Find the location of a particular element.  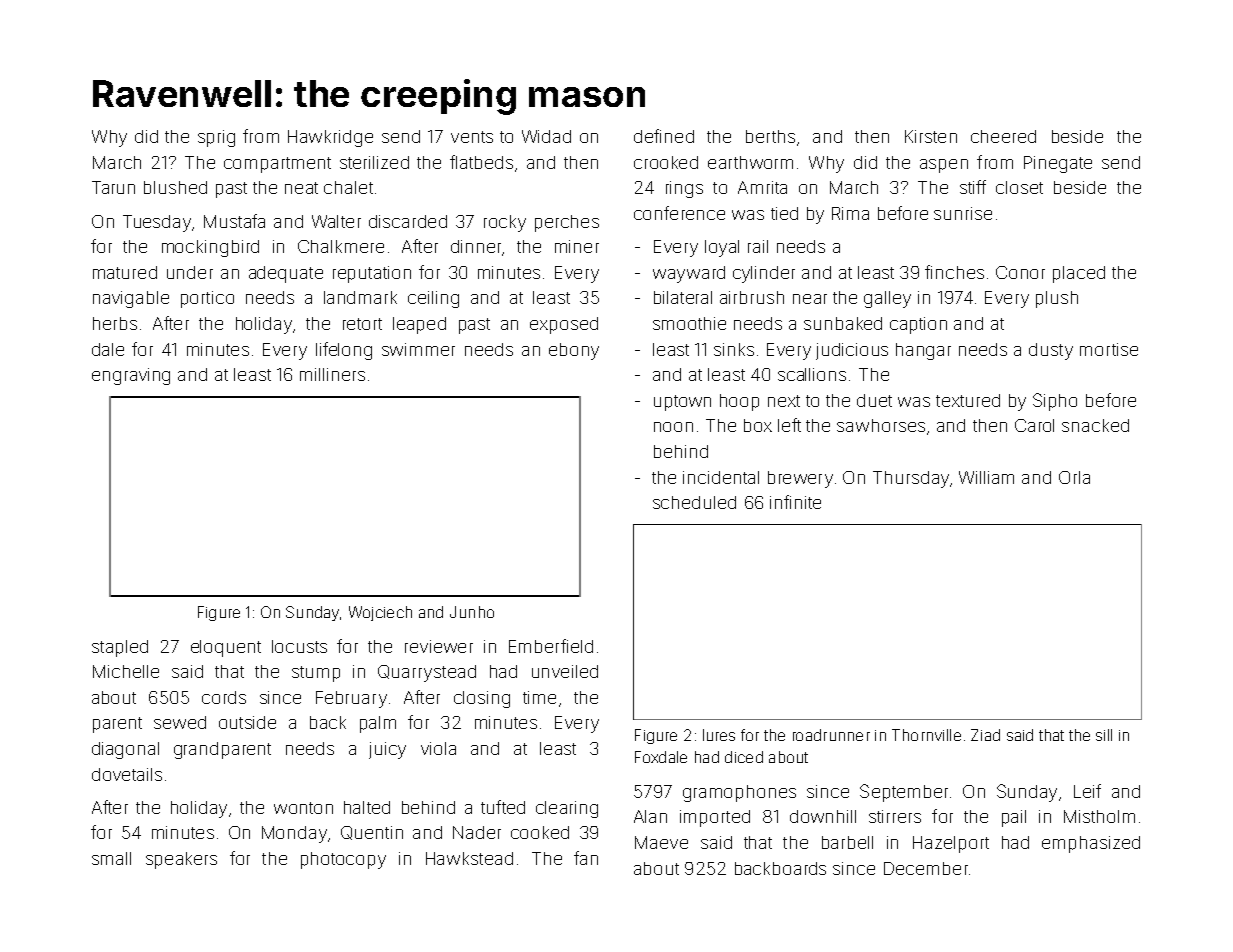

engraving is located at coordinates (131, 376).
